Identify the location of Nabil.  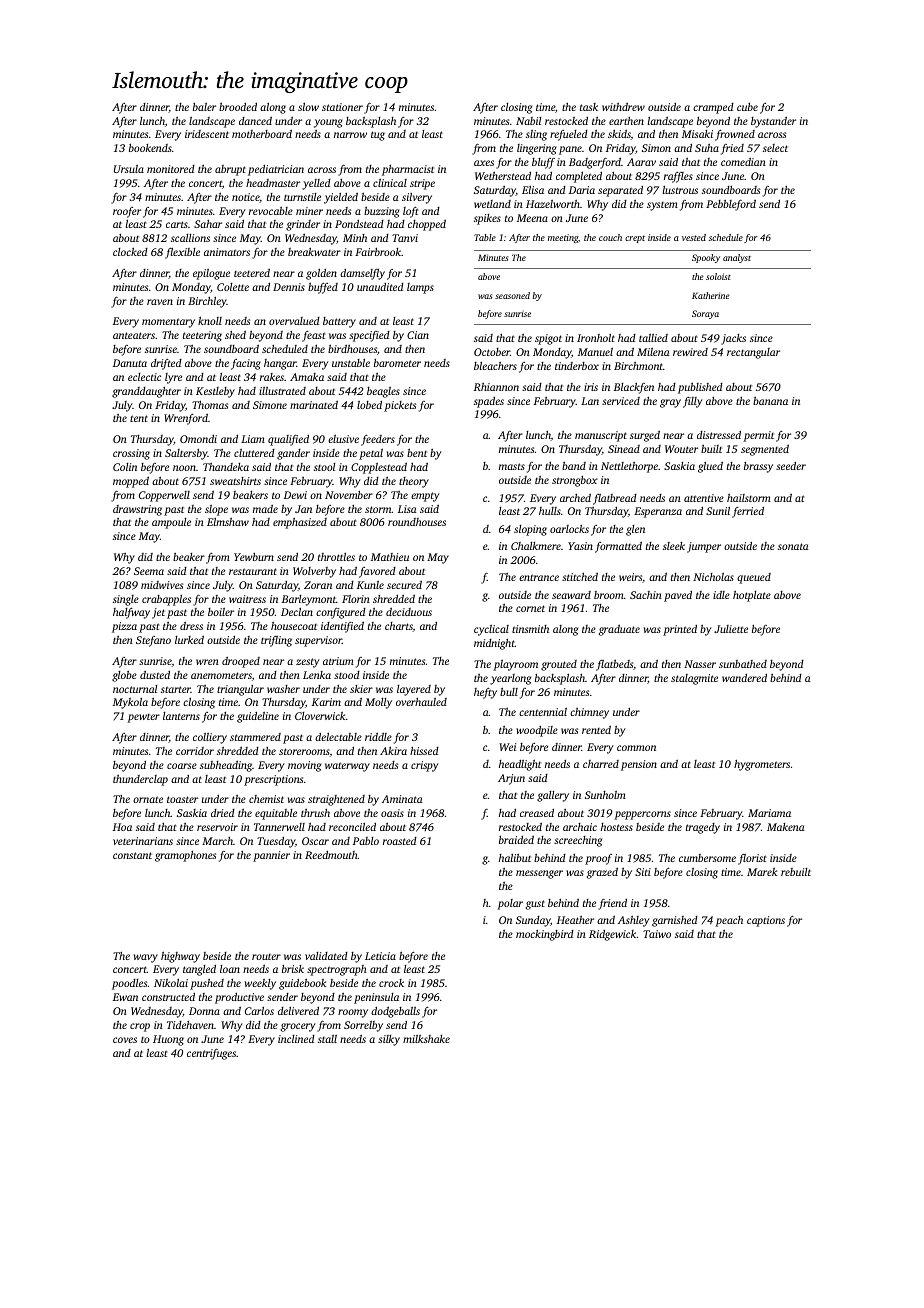
(529, 121).
